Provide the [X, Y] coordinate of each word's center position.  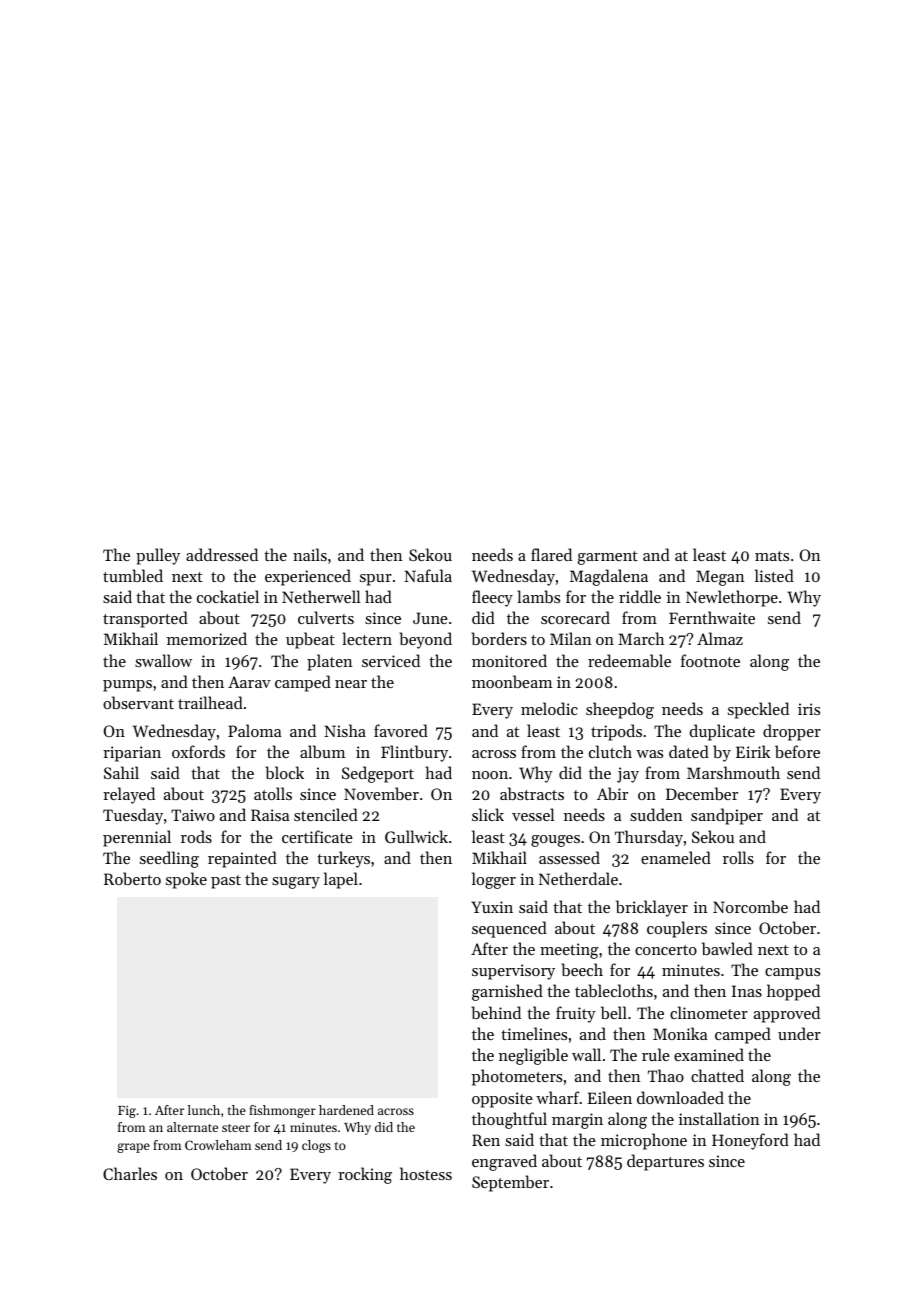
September [510, 1183]
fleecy [492, 598]
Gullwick [416, 836]
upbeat [310, 640]
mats [772, 556]
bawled [727, 948]
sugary [296, 883]
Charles [130, 1173]
